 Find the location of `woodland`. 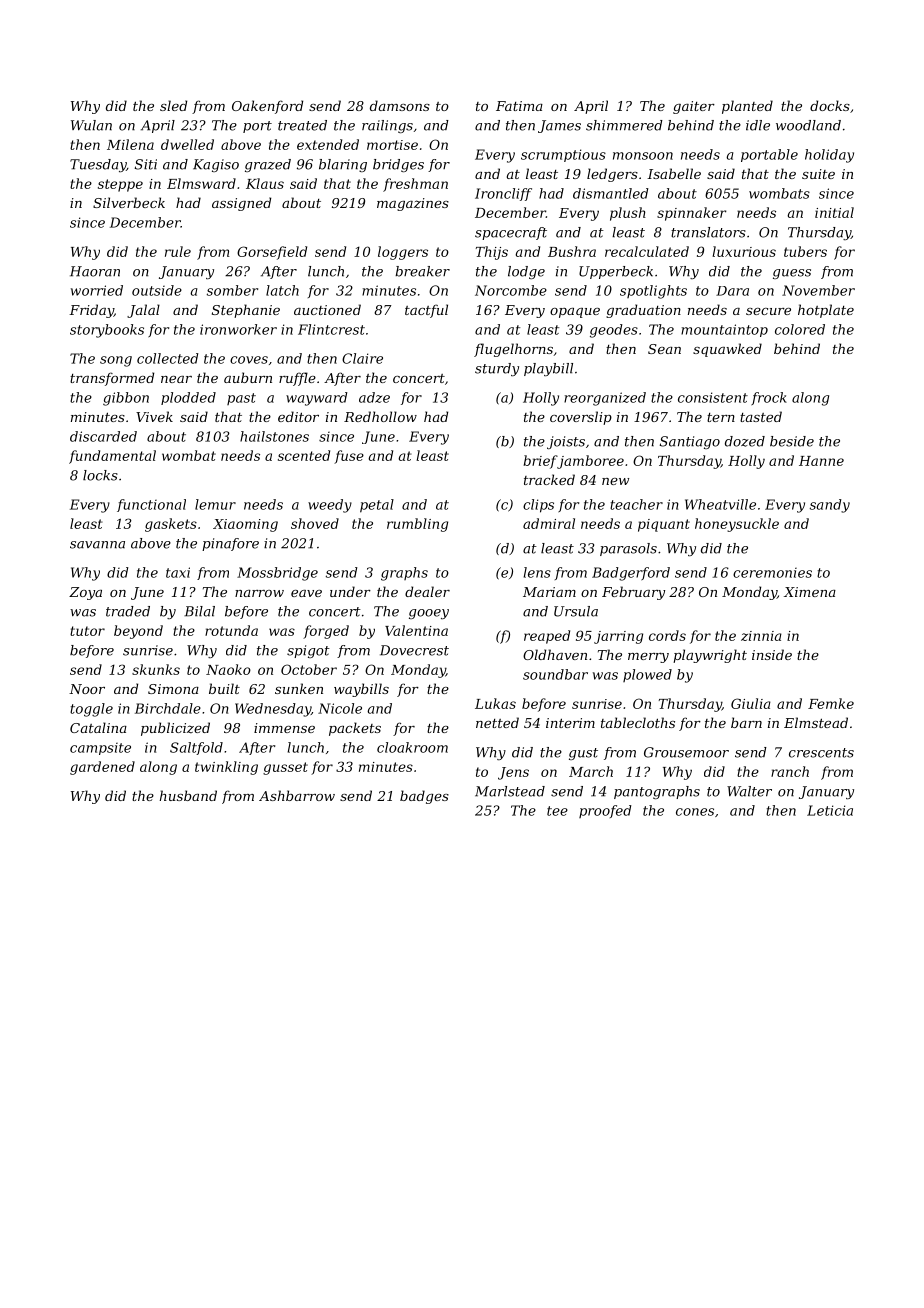

woodland is located at coordinates (808, 125).
